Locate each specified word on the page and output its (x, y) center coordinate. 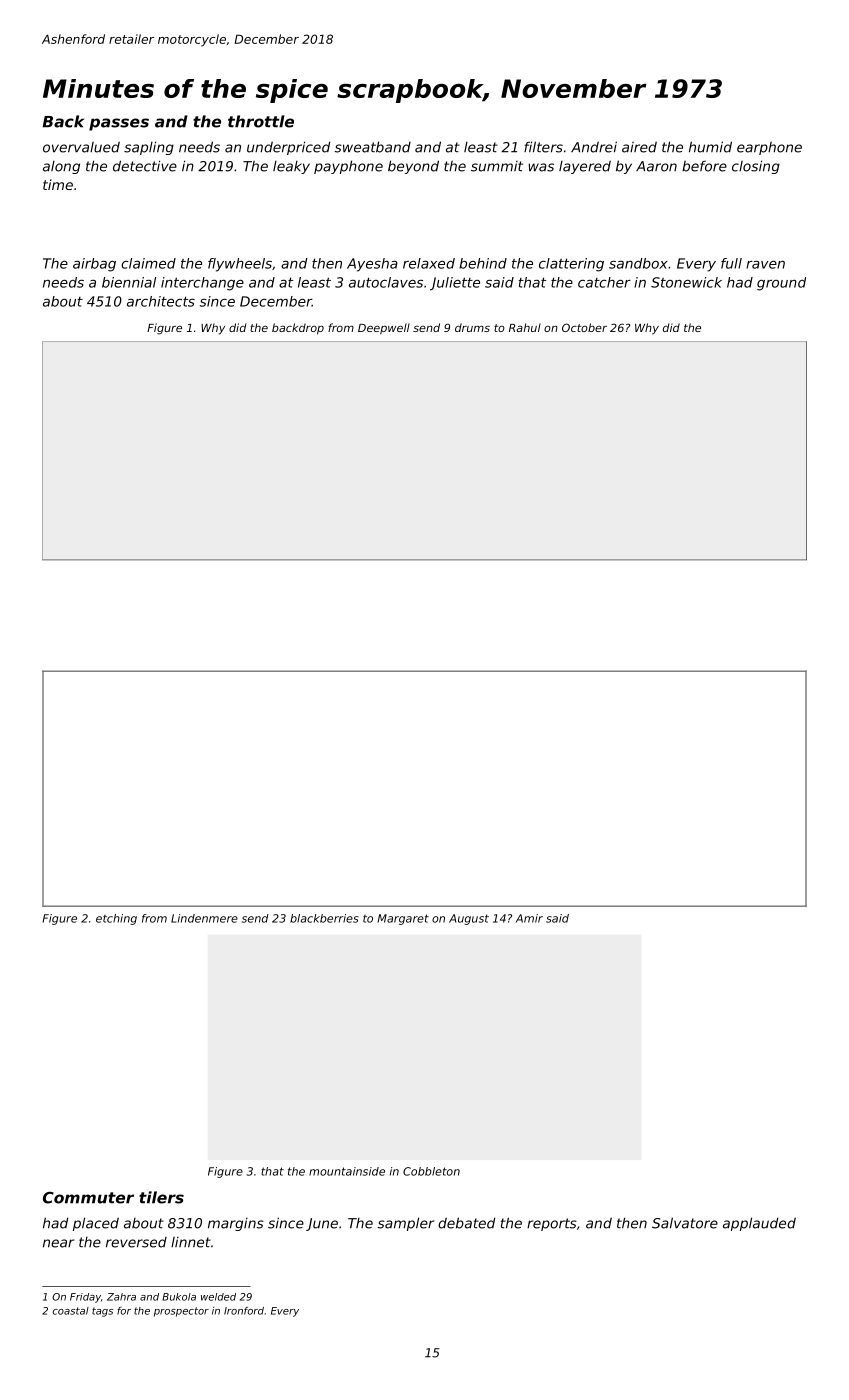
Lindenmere (204, 918)
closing (756, 167)
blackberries (324, 918)
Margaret (403, 919)
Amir (529, 918)
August (469, 919)
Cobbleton (431, 1171)
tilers (161, 1197)
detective (145, 166)
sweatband (372, 147)
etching (116, 919)
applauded (759, 1224)
